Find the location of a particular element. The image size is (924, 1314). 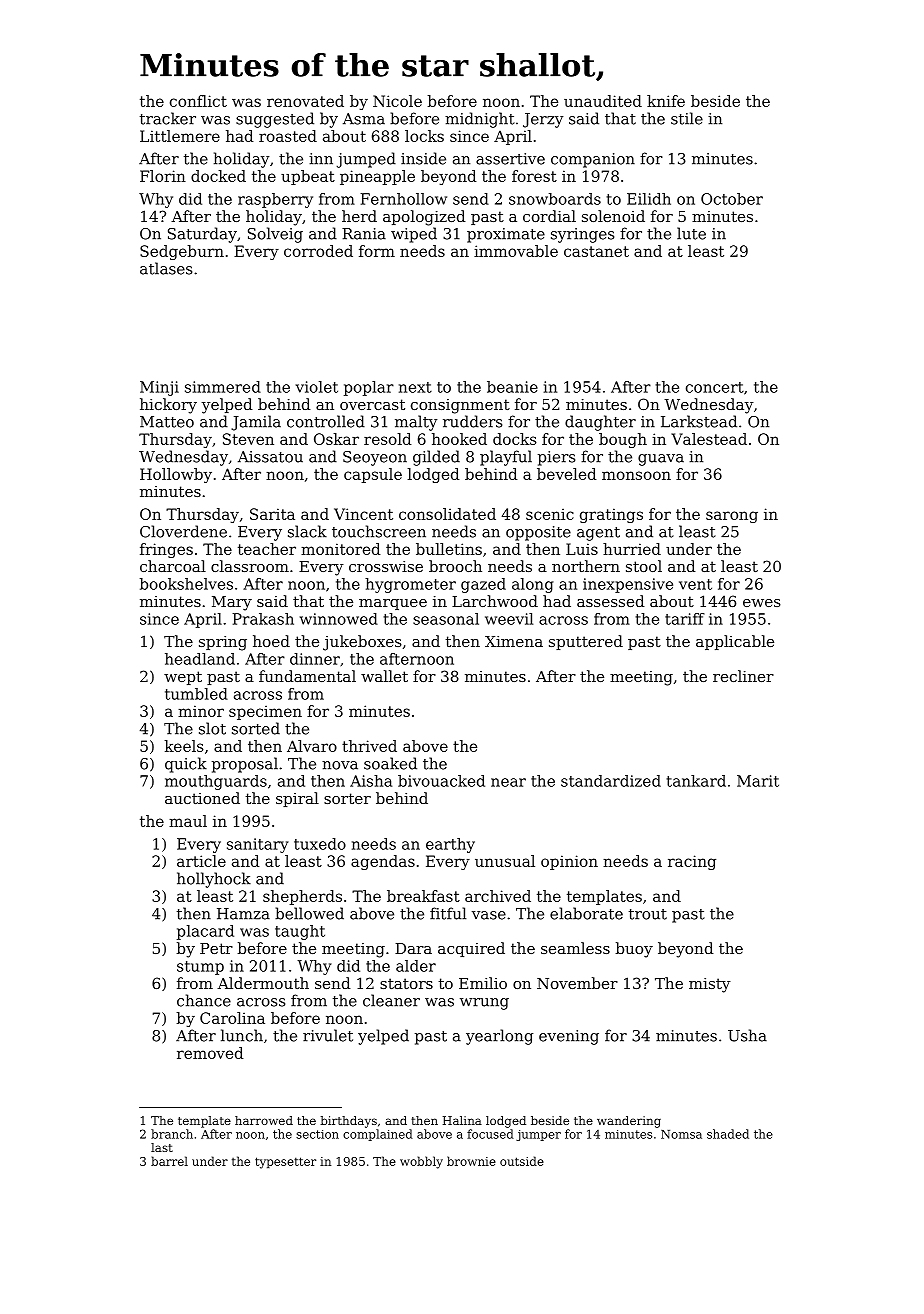

barrel is located at coordinates (169, 1161).
